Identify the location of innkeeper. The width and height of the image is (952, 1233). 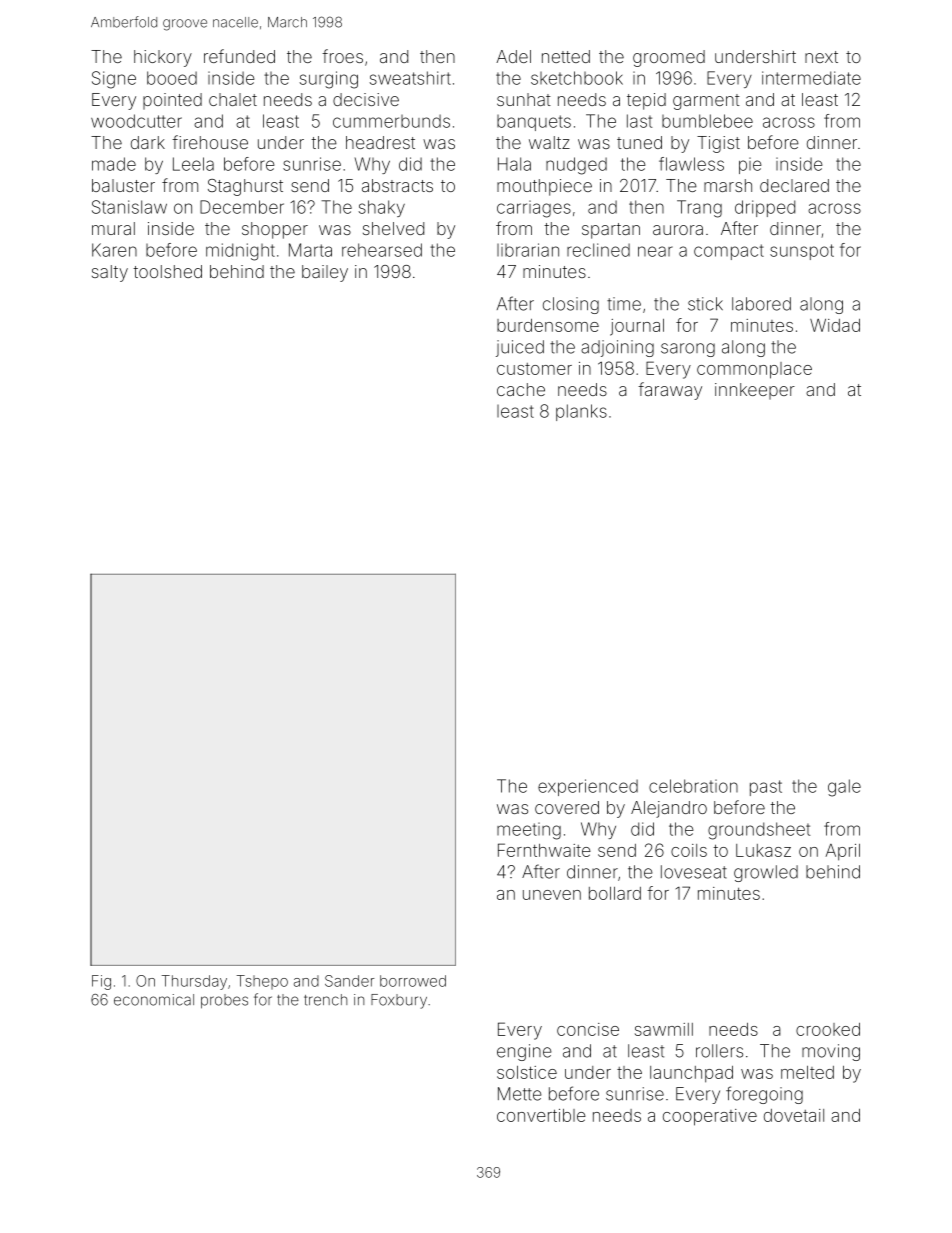
(755, 391).
